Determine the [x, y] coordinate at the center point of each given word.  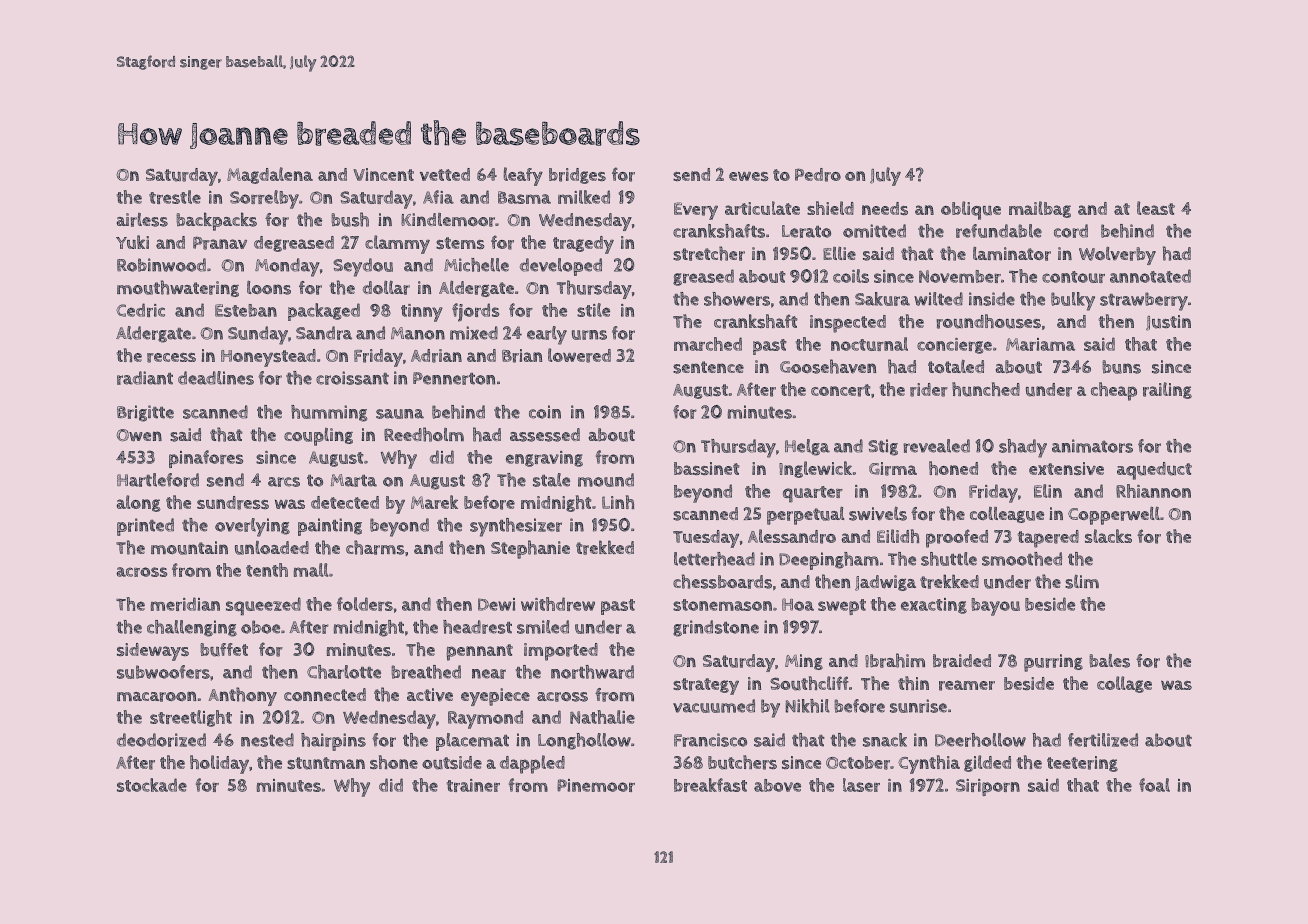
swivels [878, 514]
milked [584, 197]
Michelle [476, 265]
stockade [152, 785]
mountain [189, 548]
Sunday [258, 335]
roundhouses [988, 321]
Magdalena [270, 175]
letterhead [714, 559]
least [1156, 208]
